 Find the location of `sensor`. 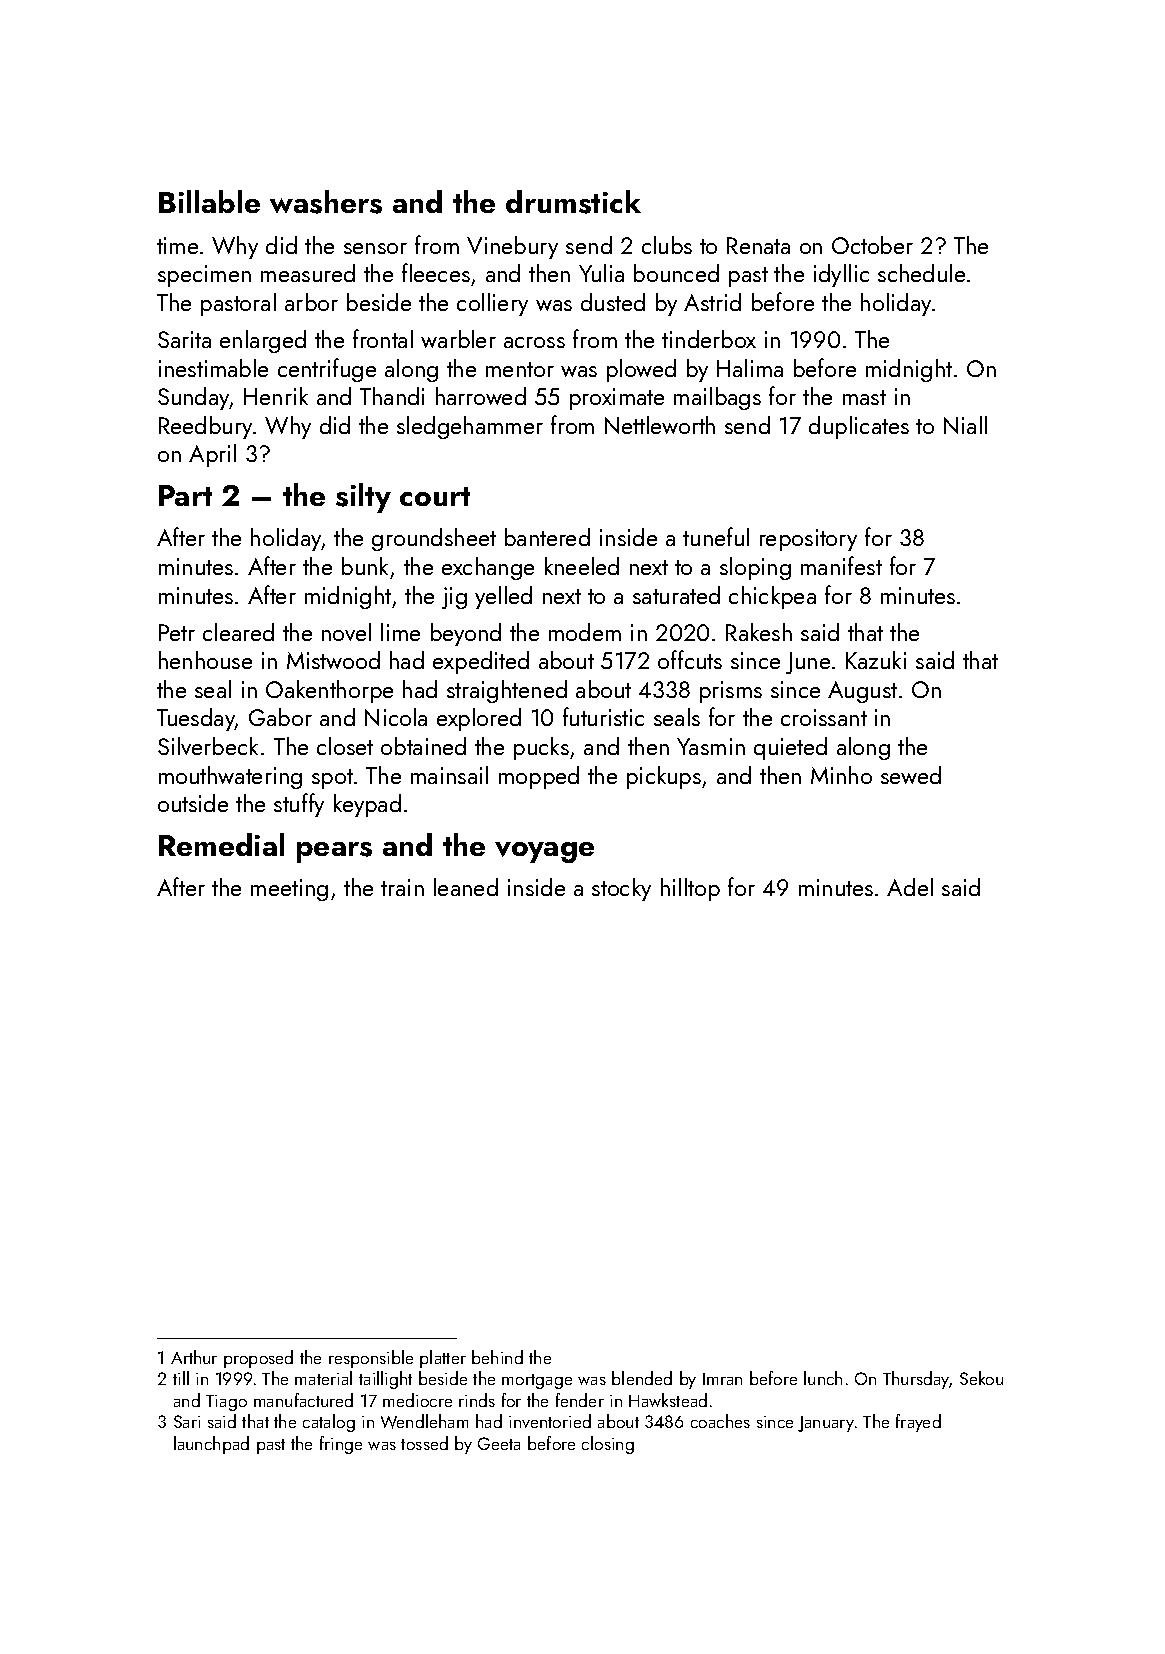

sensor is located at coordinates (375, 248).
